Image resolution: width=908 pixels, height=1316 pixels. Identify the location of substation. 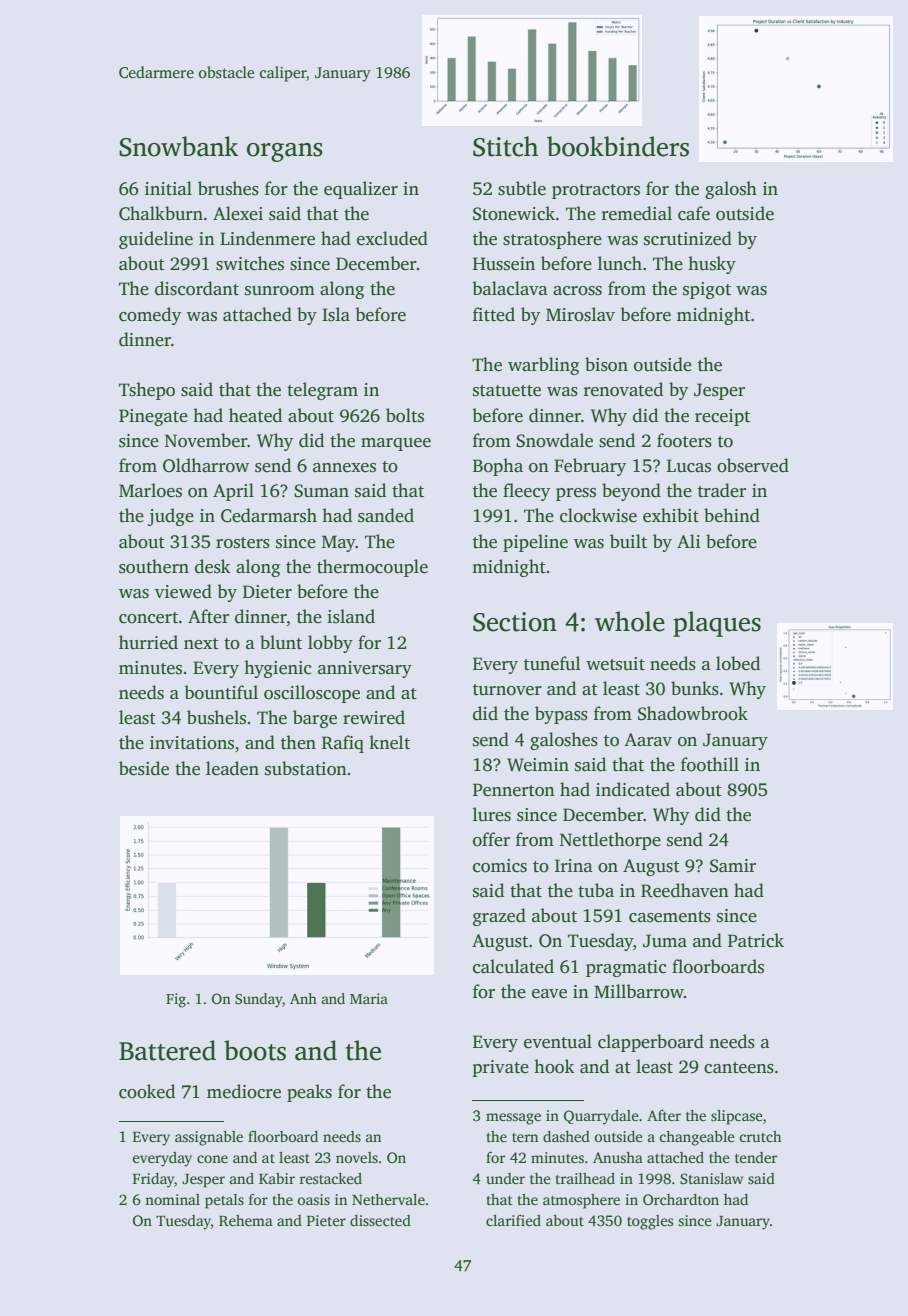
(306, 768).
